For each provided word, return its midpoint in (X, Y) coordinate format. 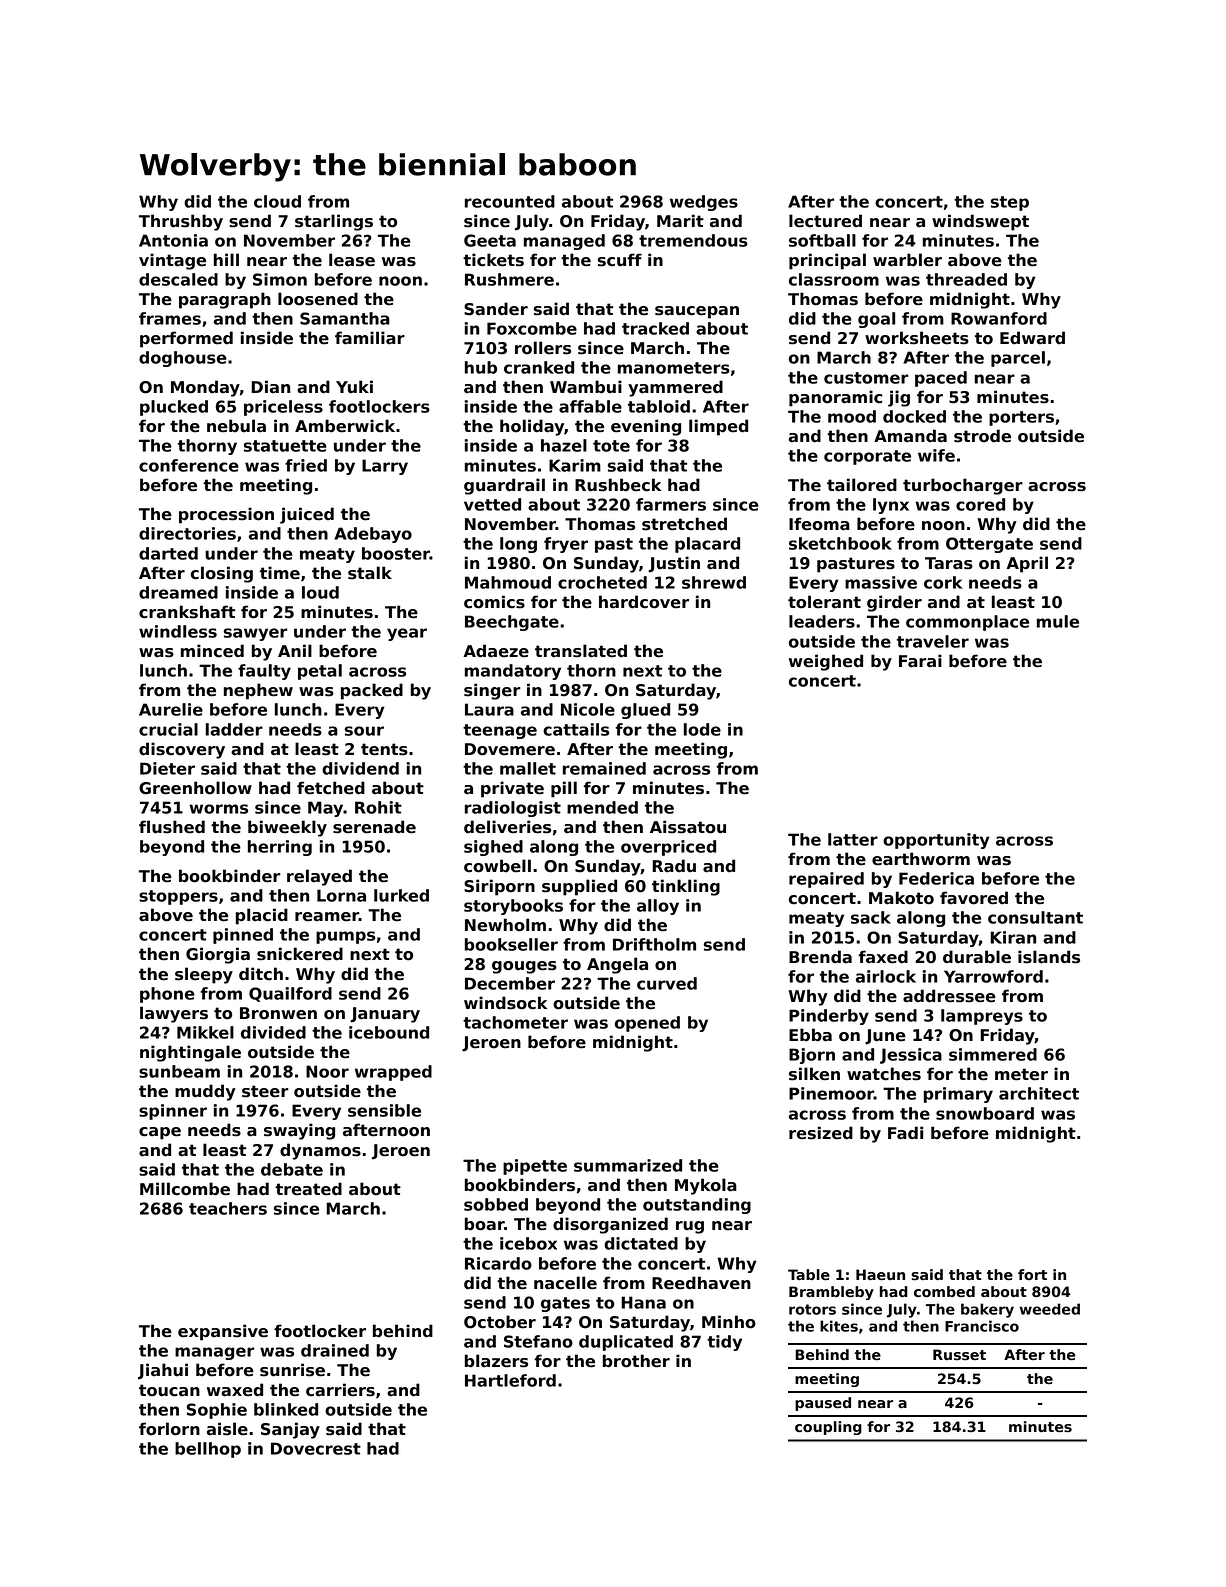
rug (690, 1227)
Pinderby (829, 1017)
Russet (959, 1355)
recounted (510, 201)
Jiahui (163, 1371)
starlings (334, 222)
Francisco (982, 1326)
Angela (617, 965)
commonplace (967, 623)
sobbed (496, 1204)
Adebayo (373, 535)
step (1010, 203)
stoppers (178, 897)
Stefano (538, 1341)
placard (707, 545)
